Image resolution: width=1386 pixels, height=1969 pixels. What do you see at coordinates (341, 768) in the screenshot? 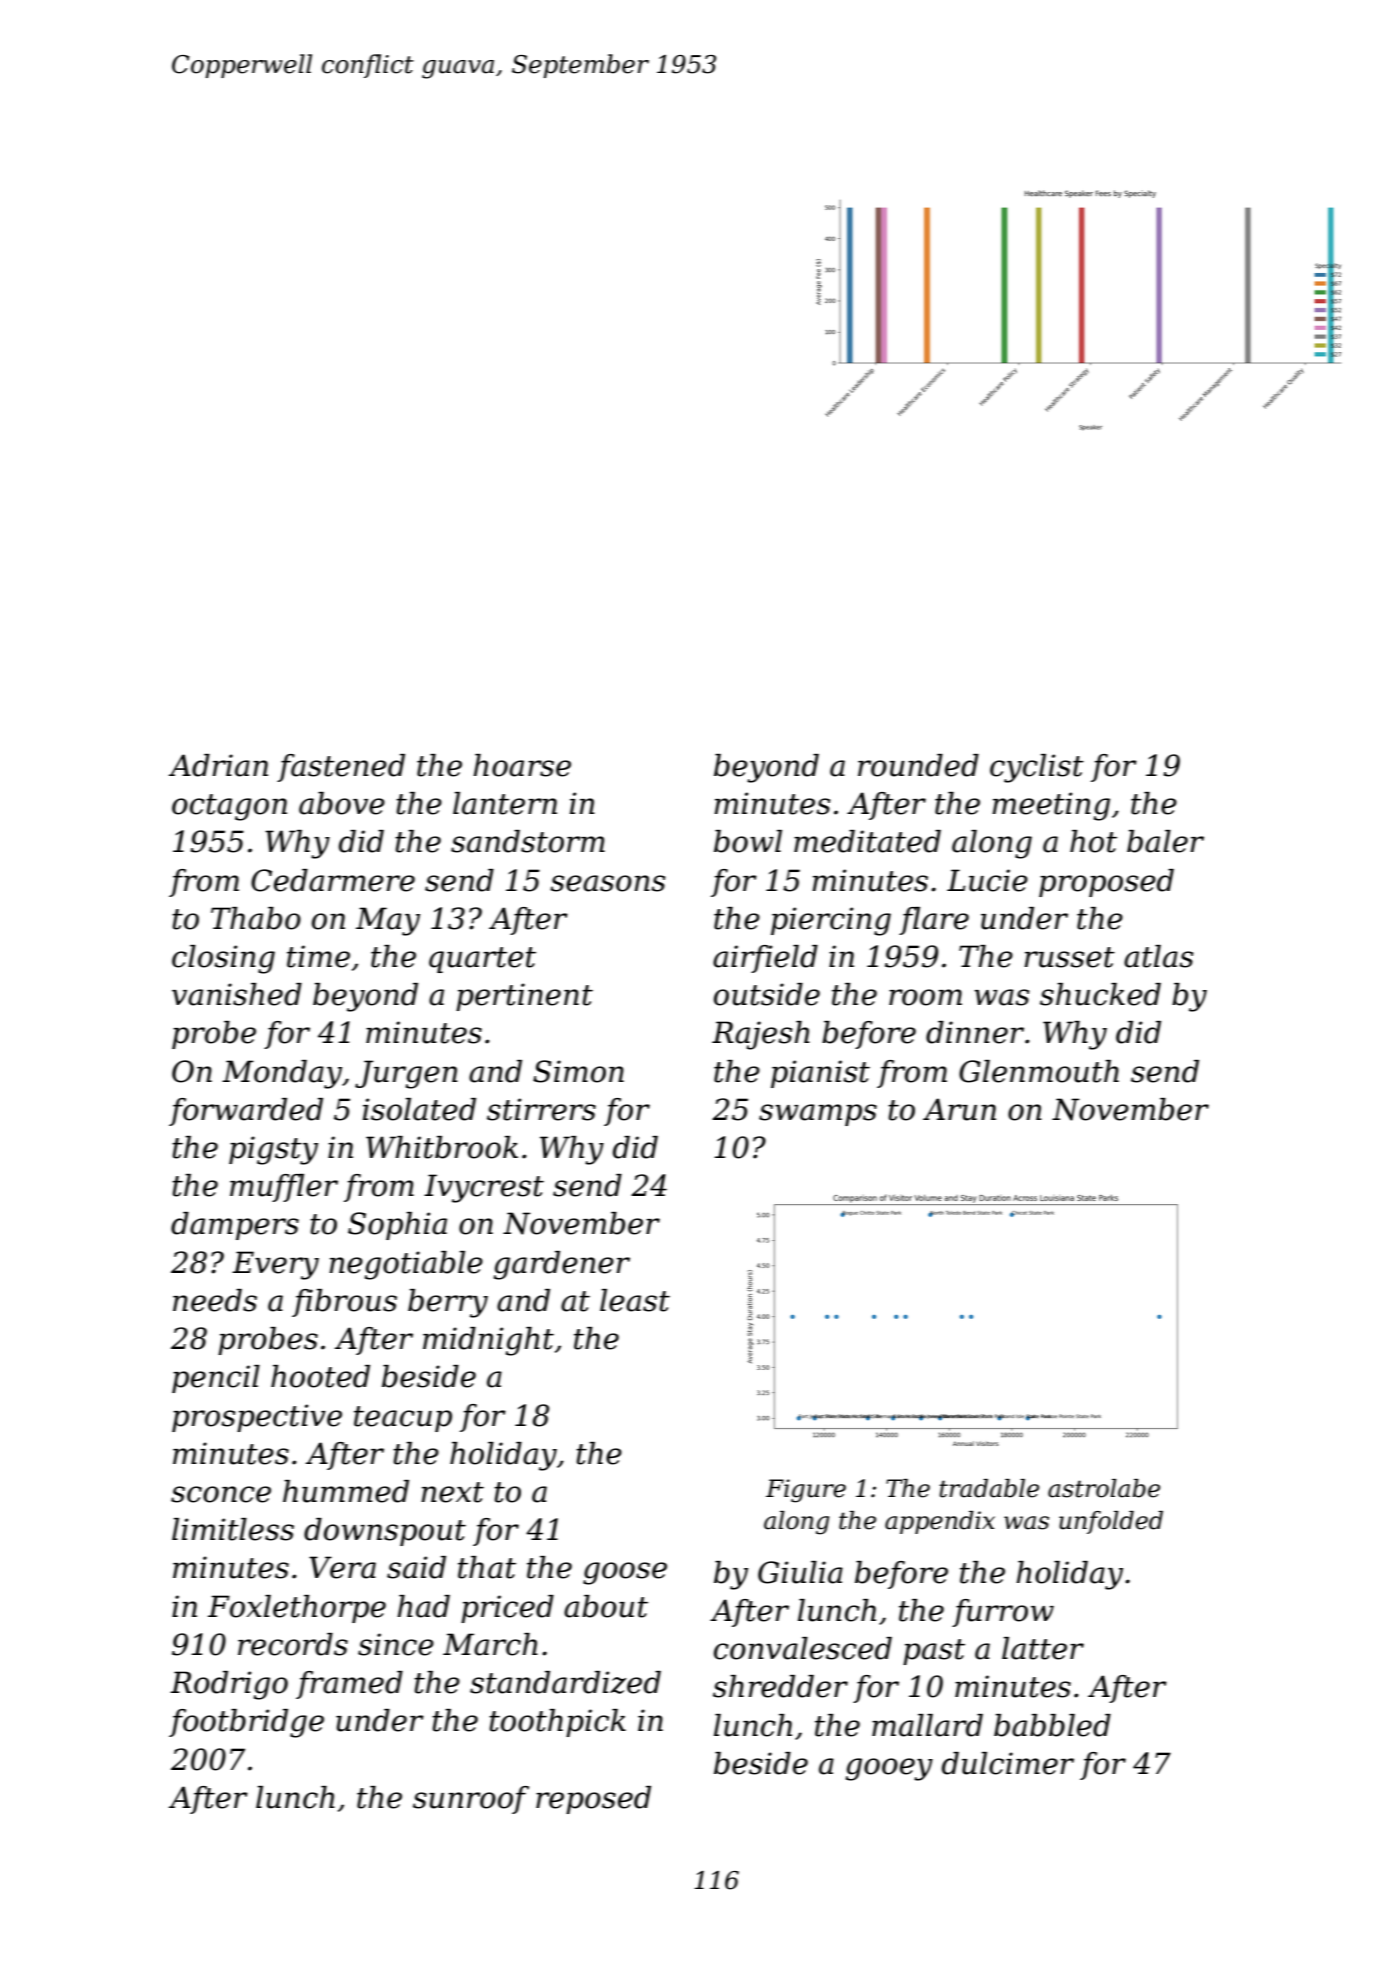
I see `fastened` at bounding box center [341, 768].
